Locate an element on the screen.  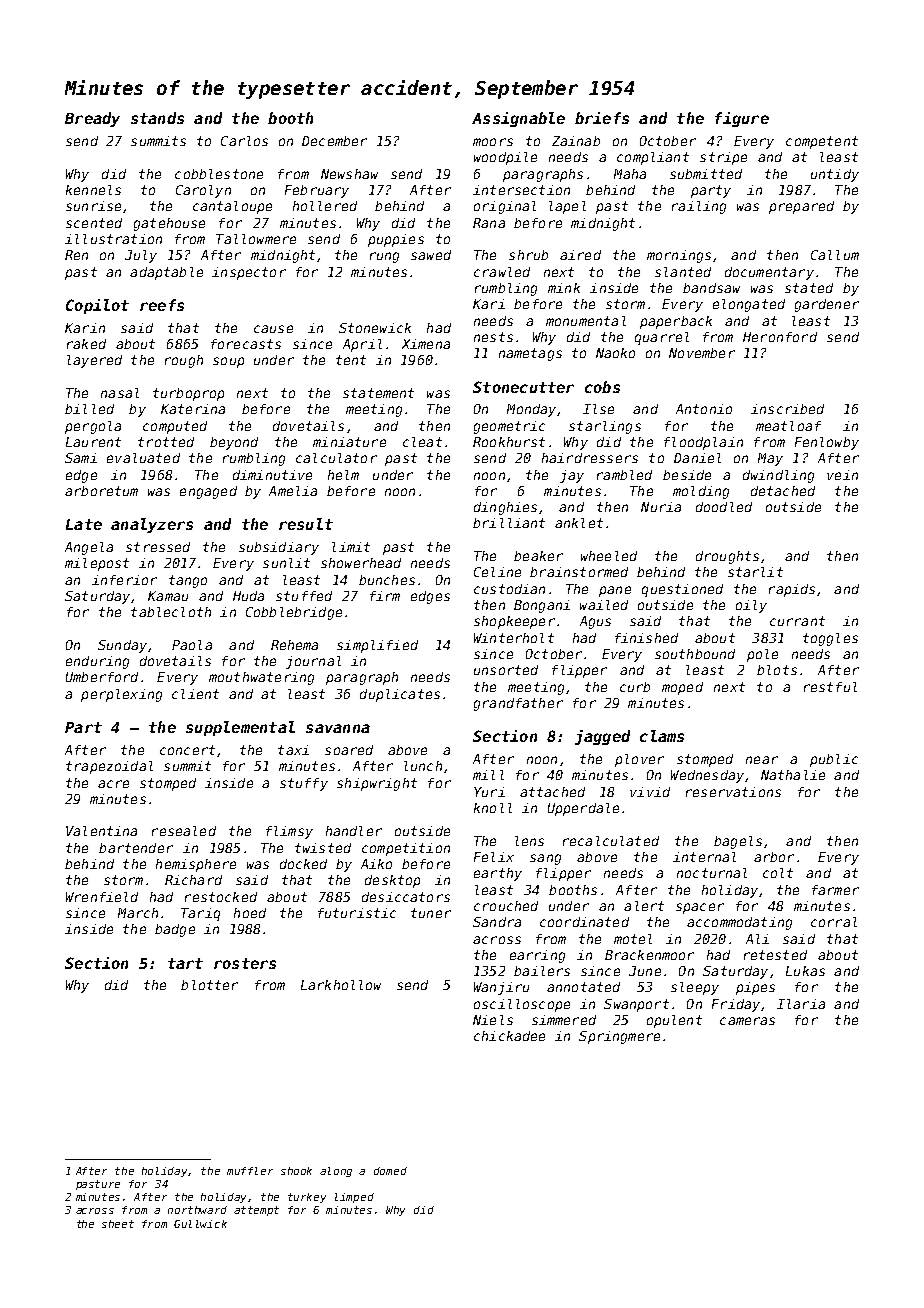
trapezoidal is located at coordinates (109, 767).
